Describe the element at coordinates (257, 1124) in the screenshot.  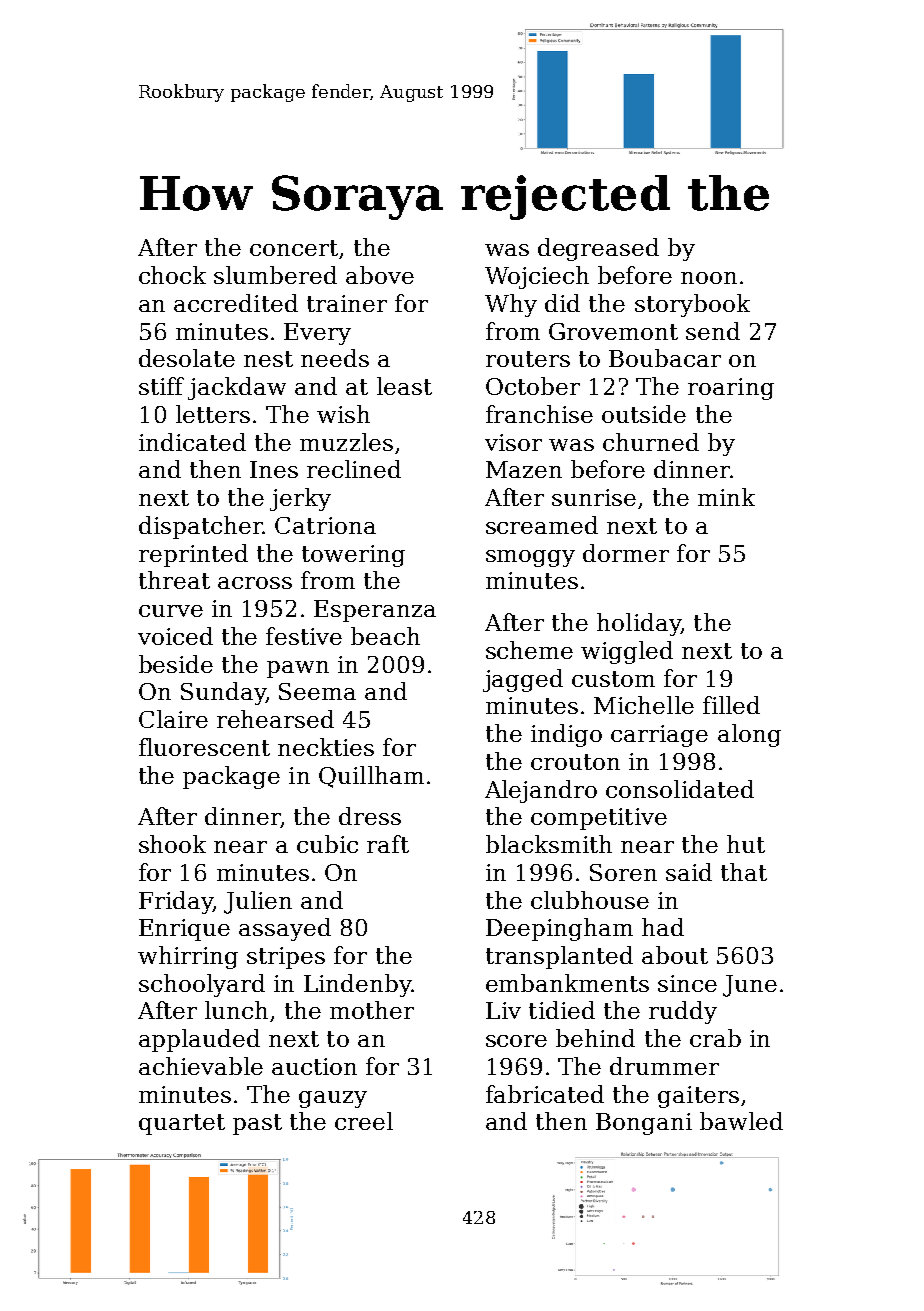
I see `past` at that location.
